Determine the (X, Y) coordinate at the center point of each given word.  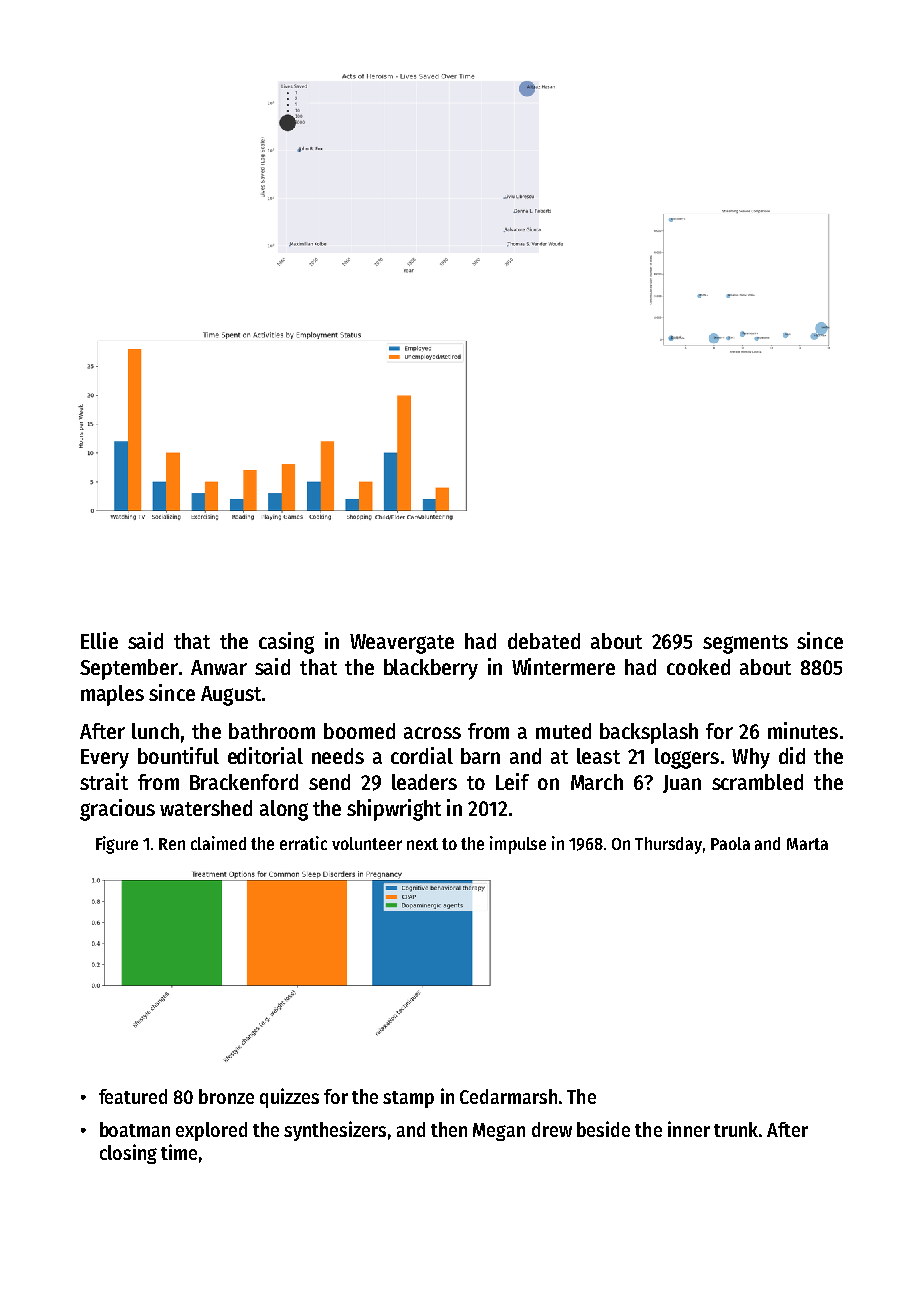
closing (128, 1154)
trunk (736, 1129)
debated (544, 641)
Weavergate (402, 644)
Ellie (99, 640)
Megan (499, 1132)
